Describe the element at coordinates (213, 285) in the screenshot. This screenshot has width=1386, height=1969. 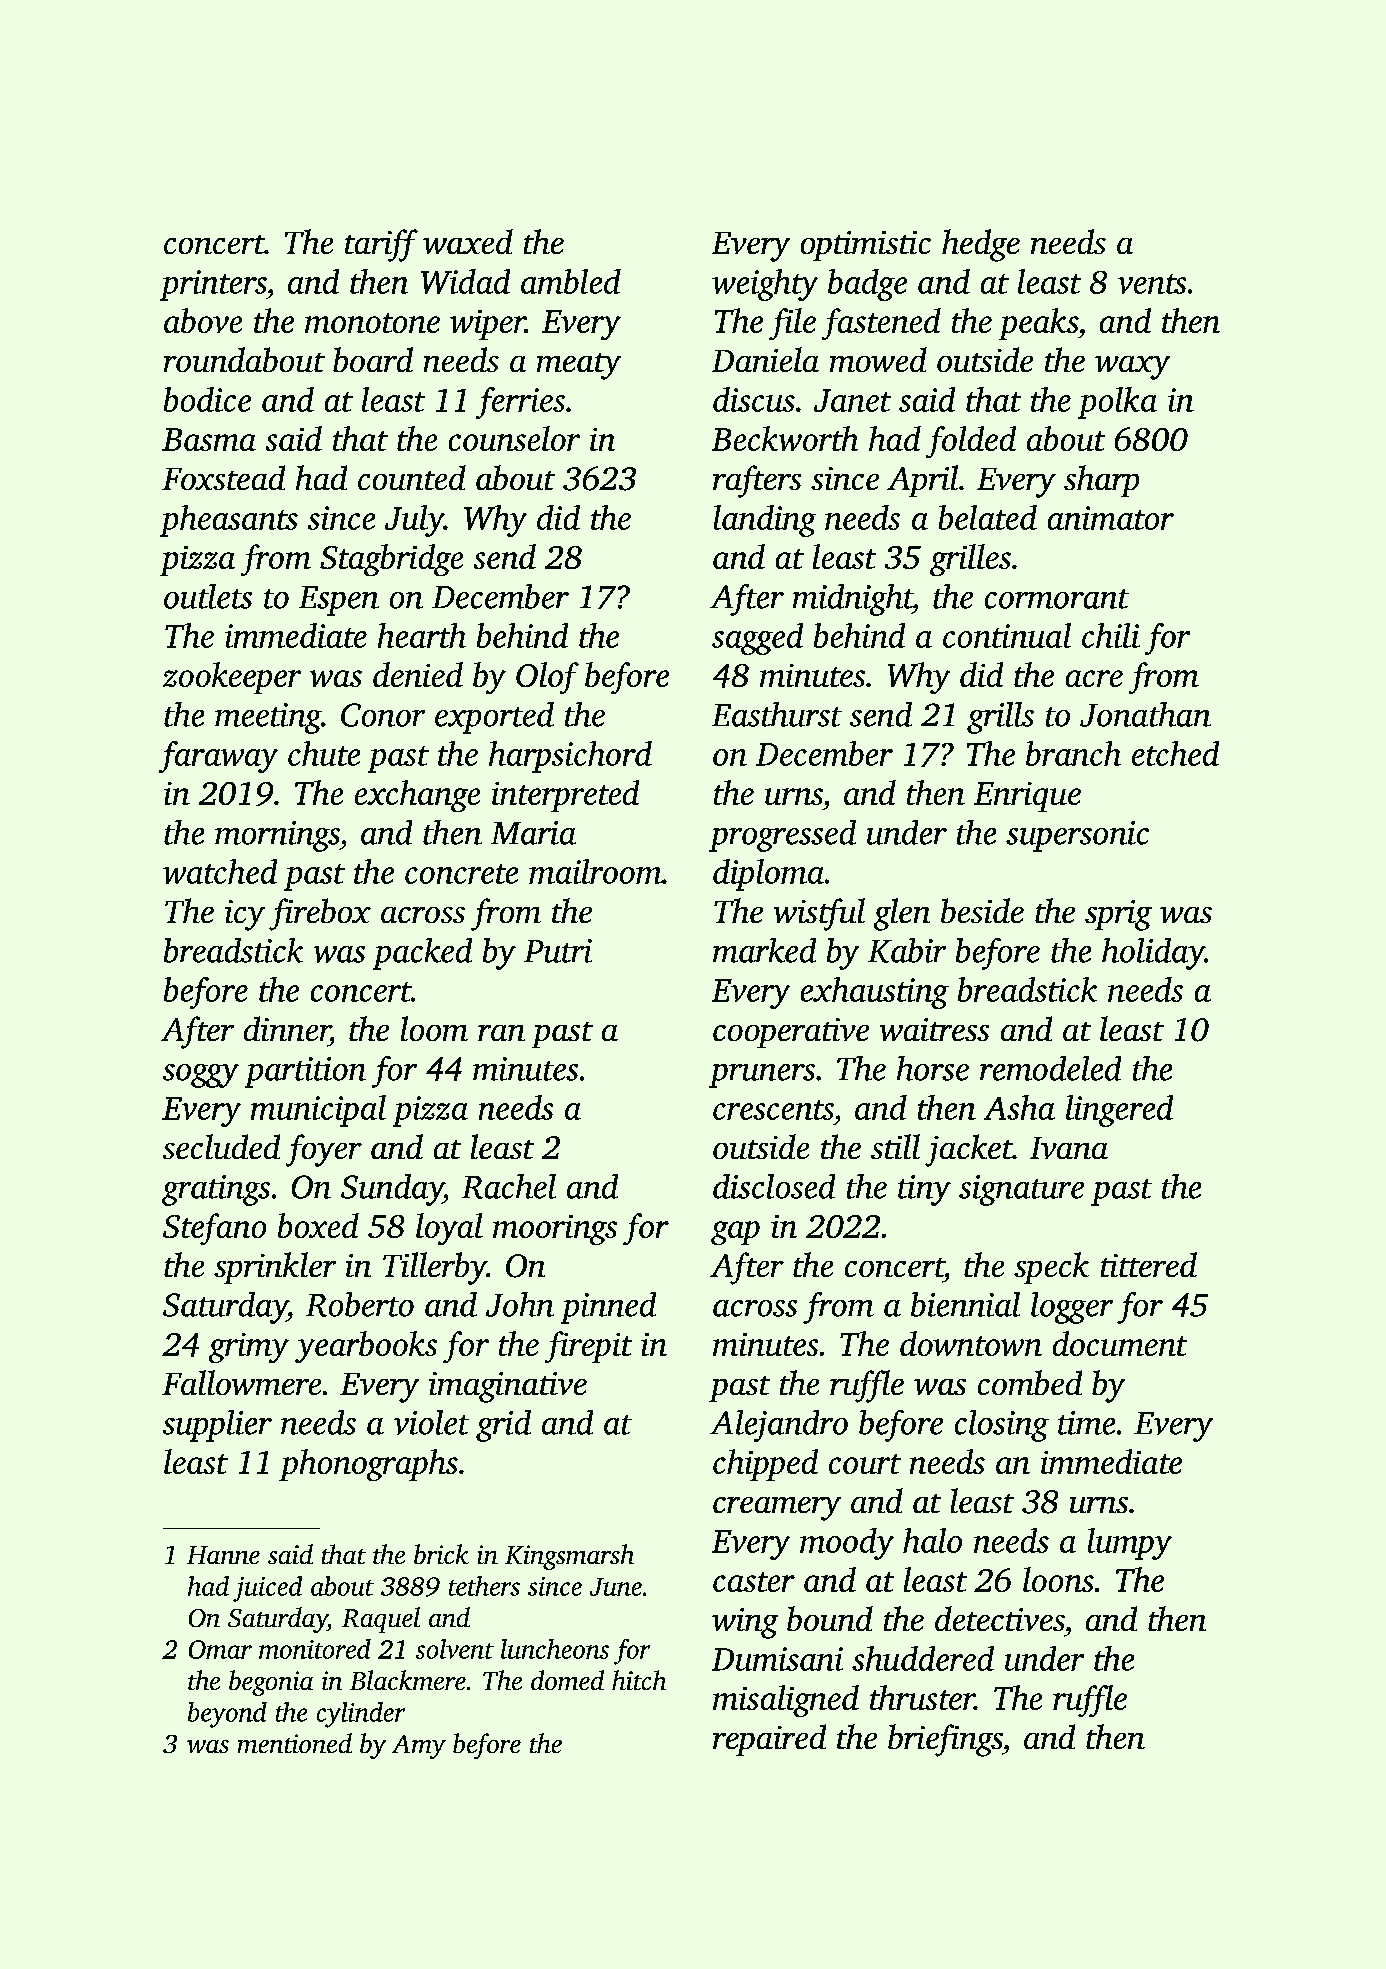
I see `printers` at that location.
